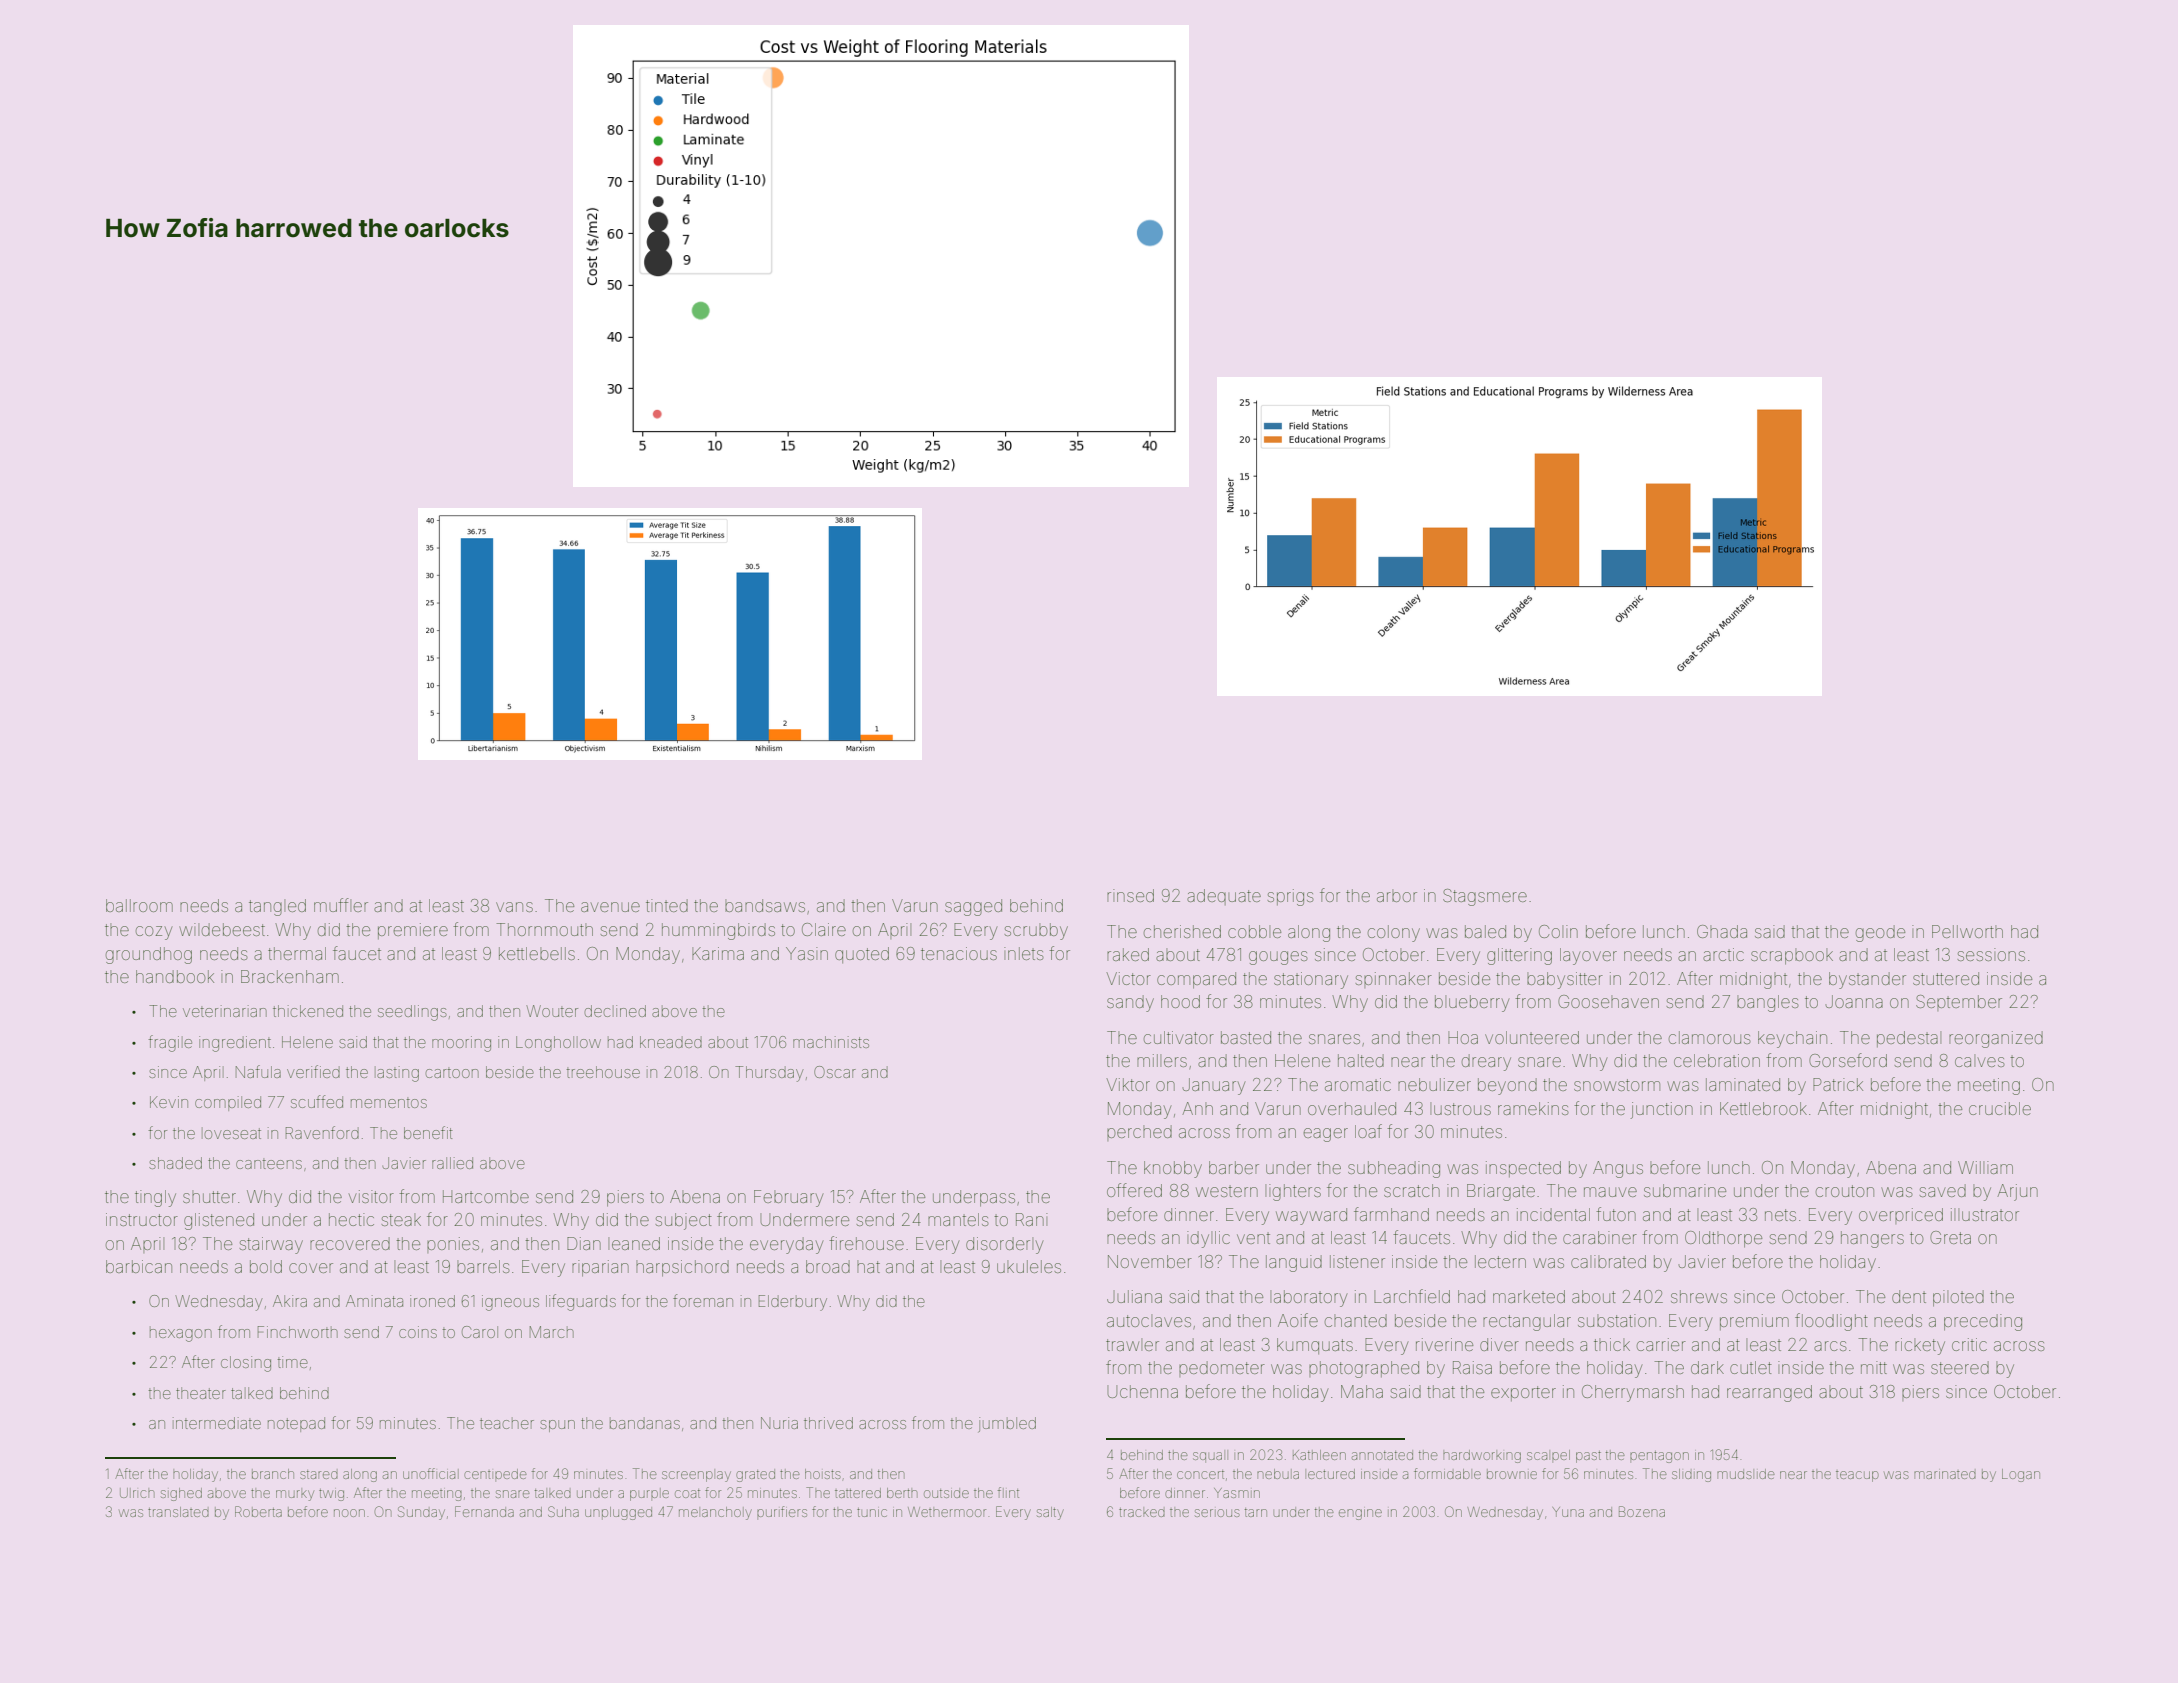  I want to click on stuttered, so click(1946, 978).
